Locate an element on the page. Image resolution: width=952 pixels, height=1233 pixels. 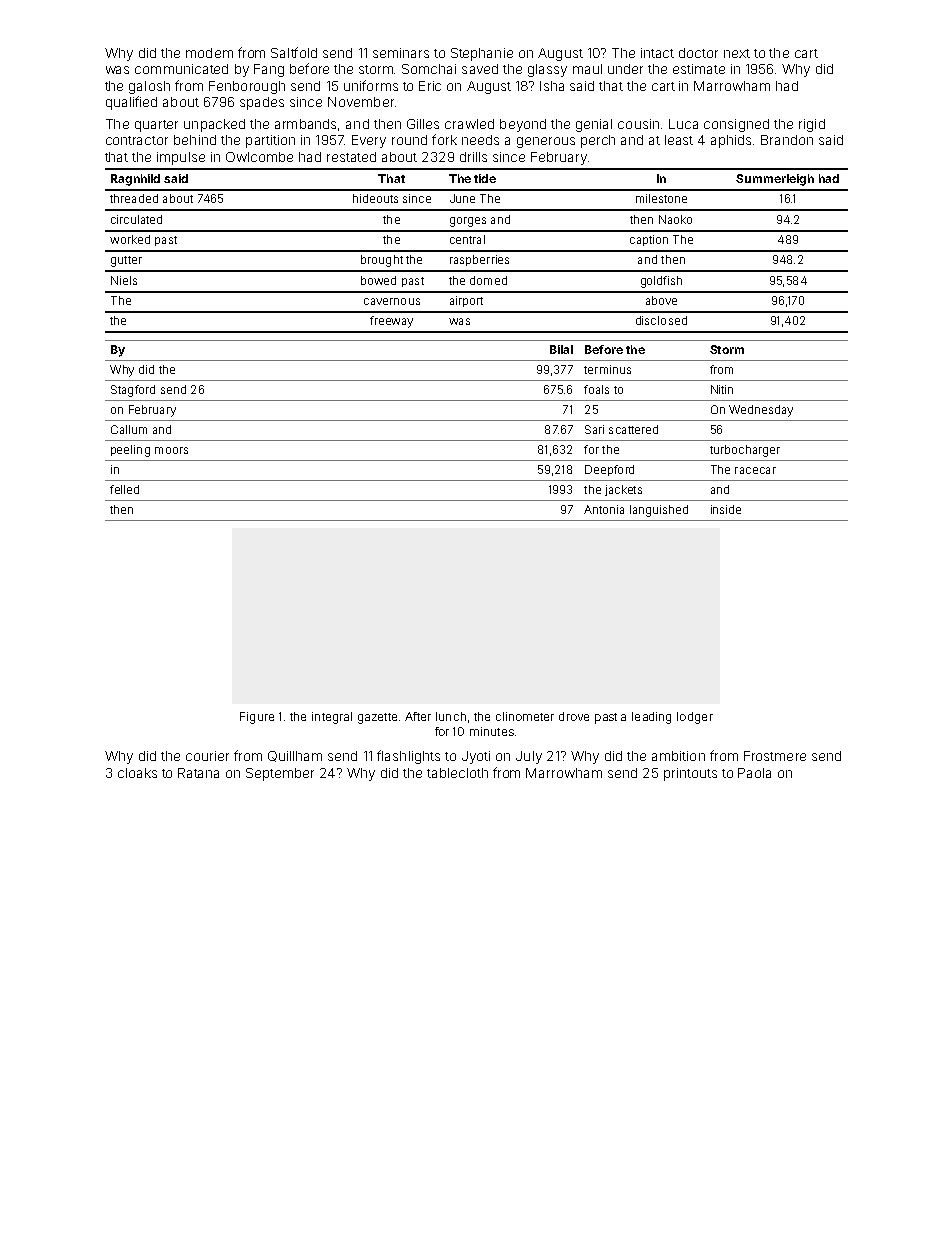
generous is located at coordinates (546, 142).
